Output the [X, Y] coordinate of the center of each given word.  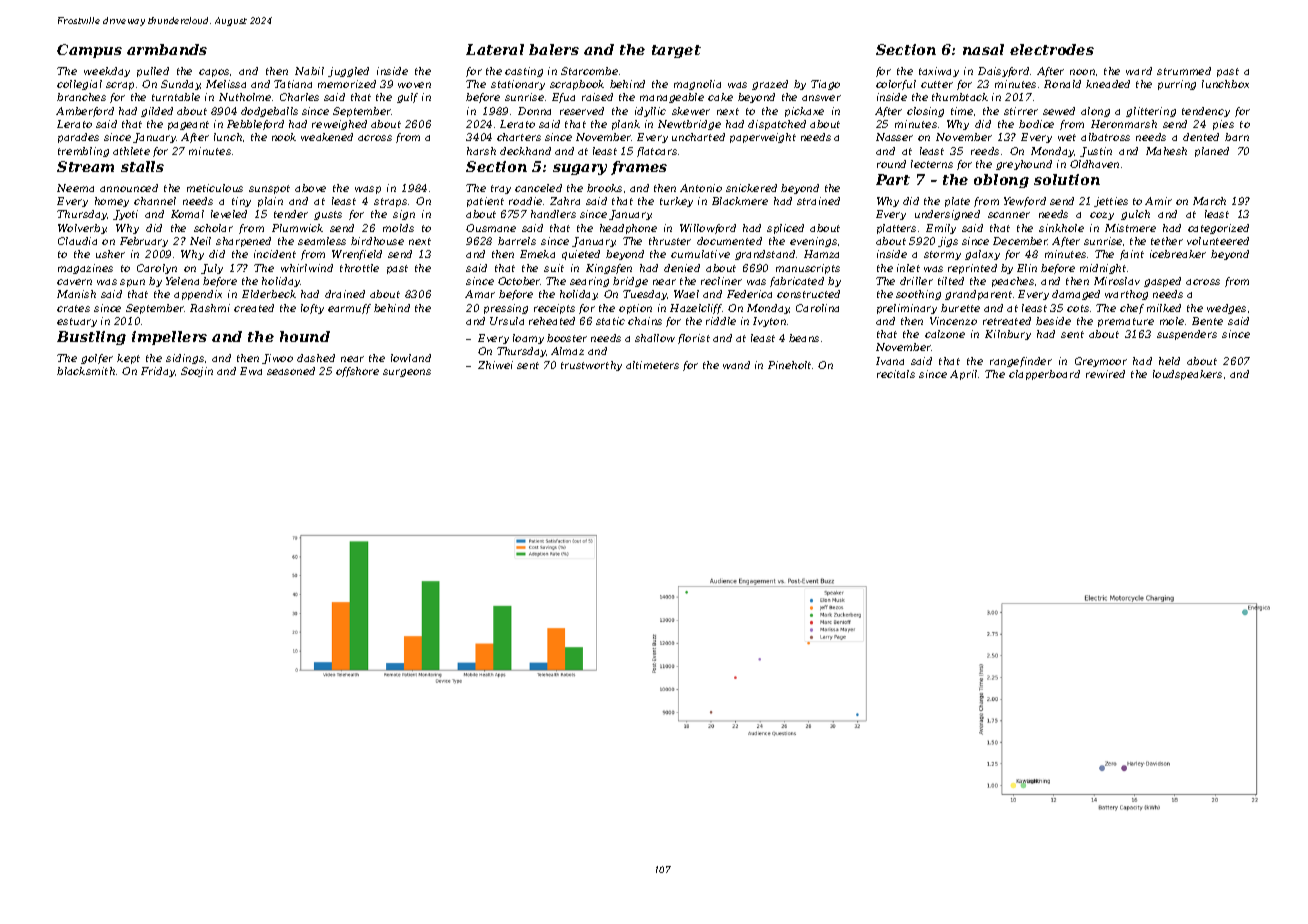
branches [81, 97]
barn [1237, 137]
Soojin [197, 372]
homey [112, 202]
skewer [691, 111]
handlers [553, 214]
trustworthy [591, 366]
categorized [1218, 229]
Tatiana [293, 84]
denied [682, 268]
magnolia [697, 85]
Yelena [182, 281]
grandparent [978, 295]
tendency [1206, 112]
